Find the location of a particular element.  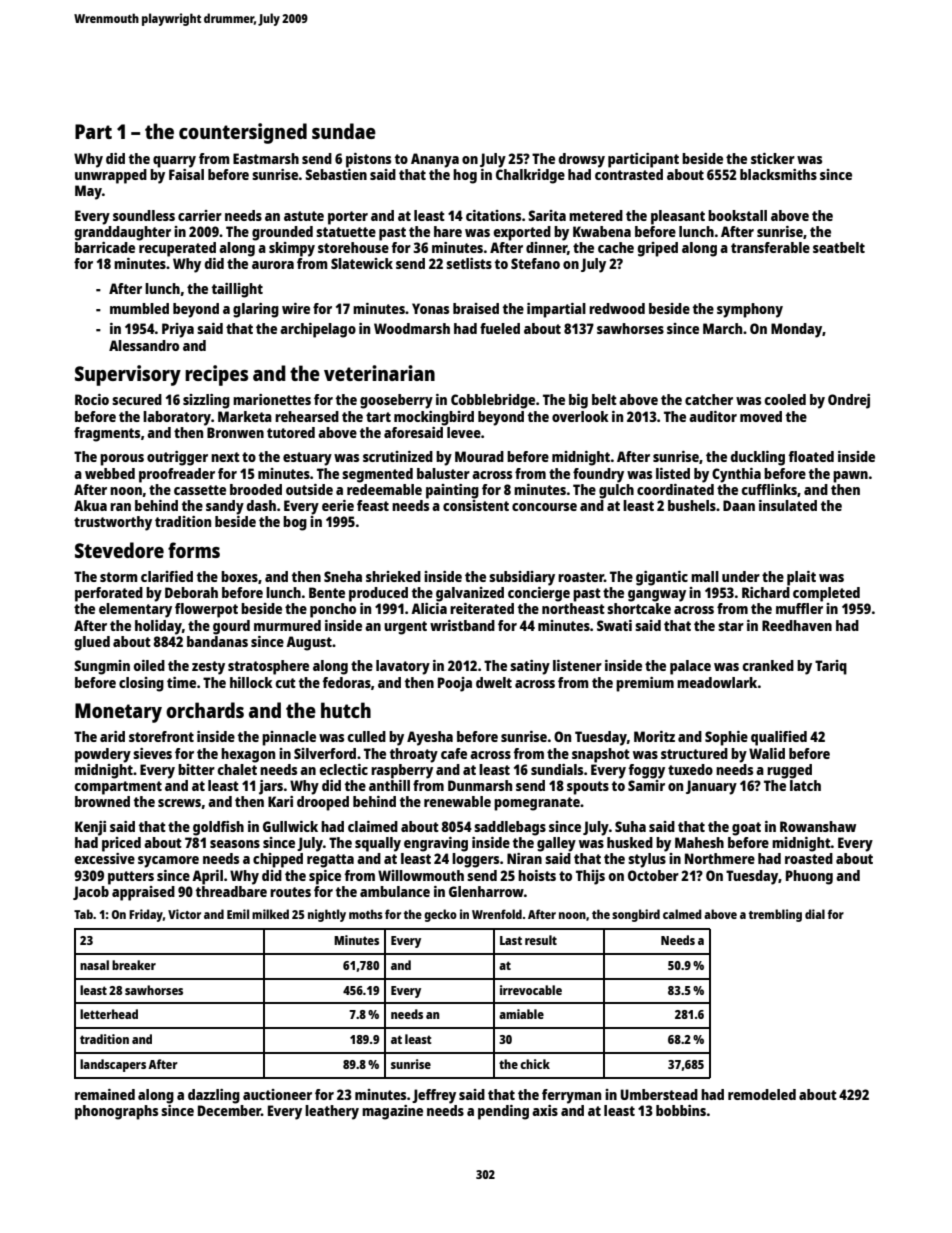

plait is located at coordinates (801, 578).
